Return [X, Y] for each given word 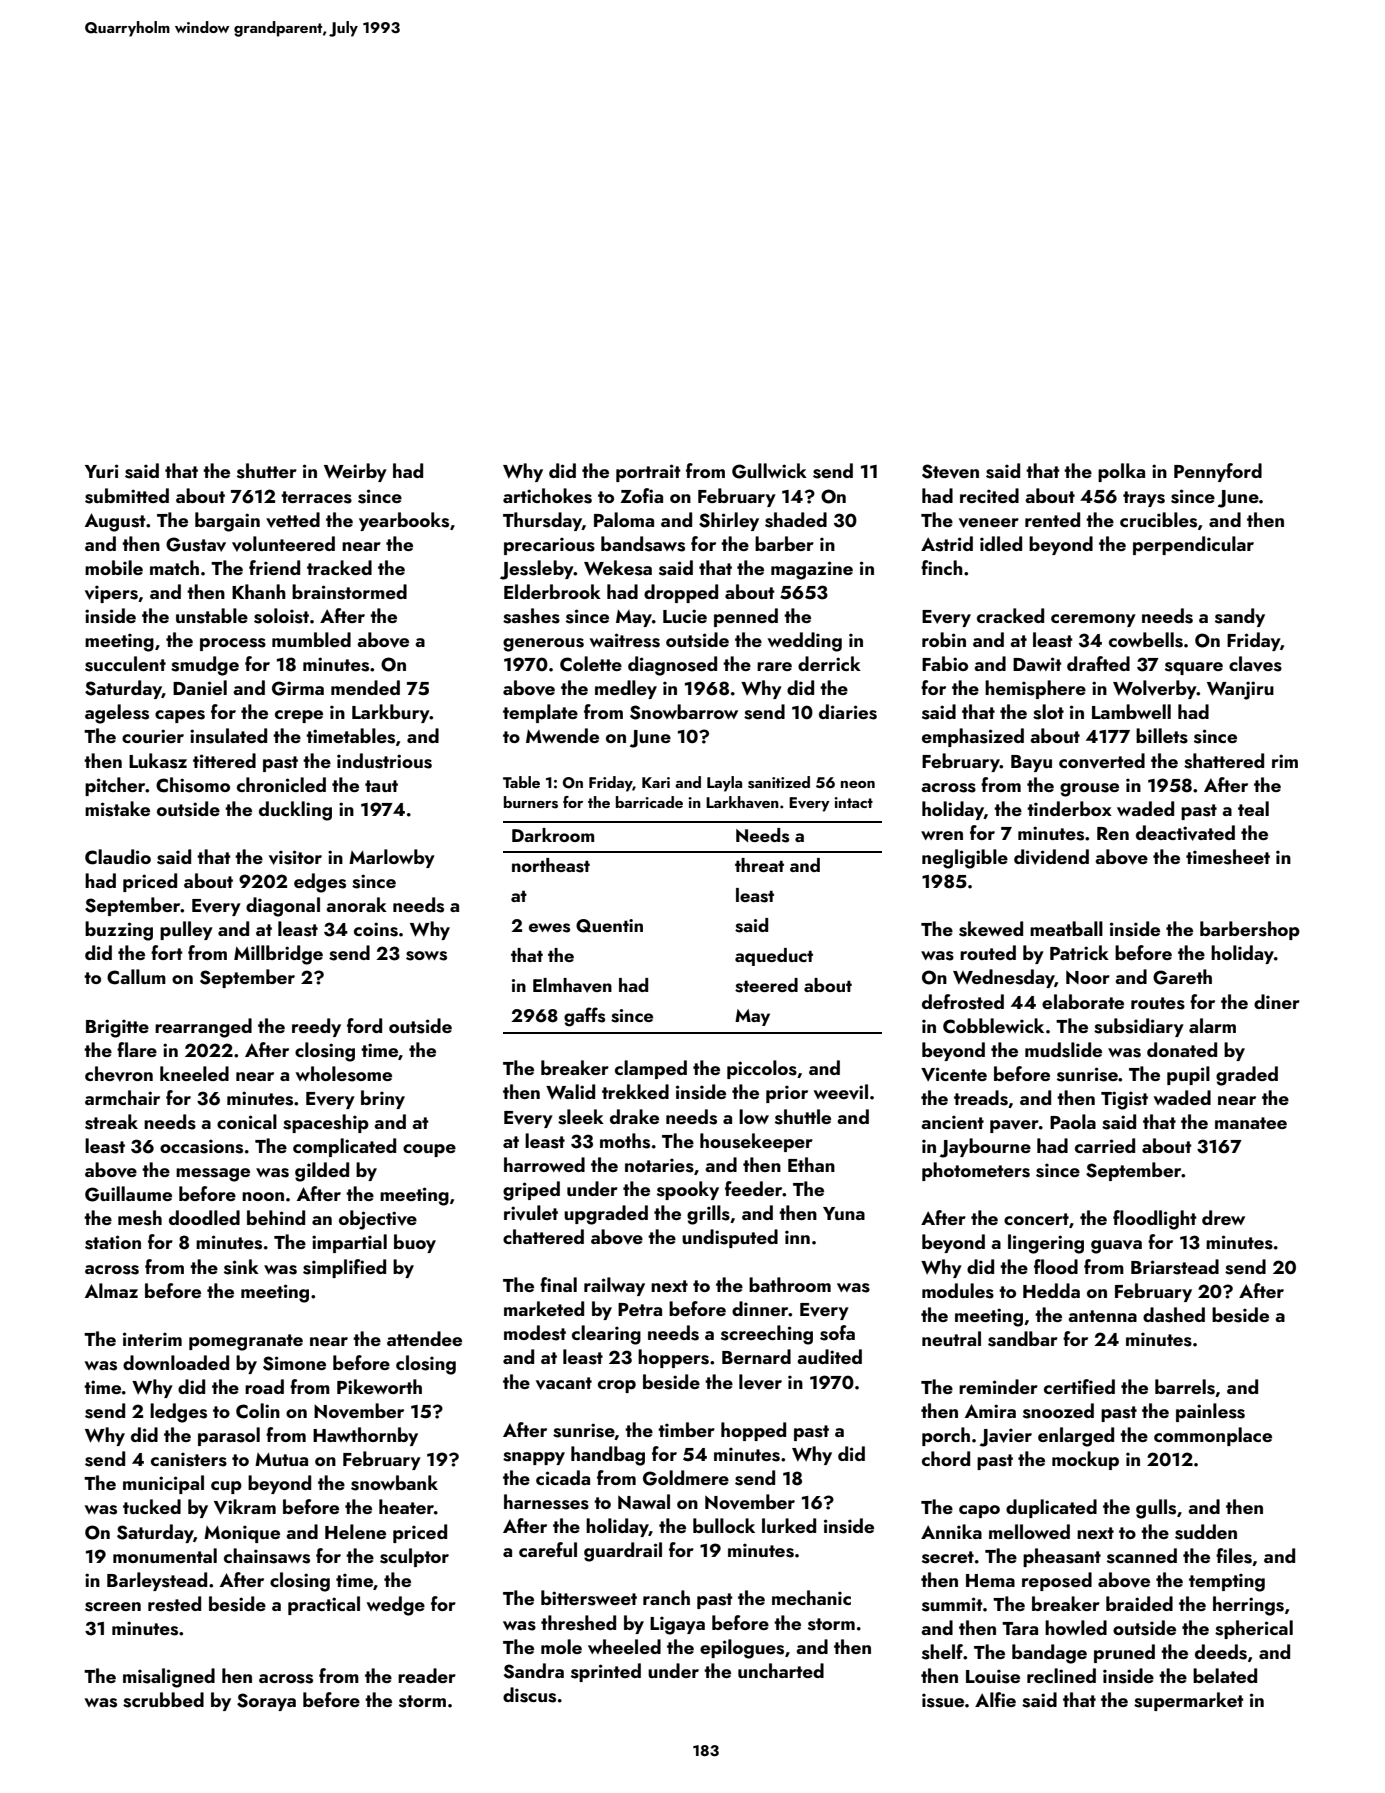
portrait [648, 473]
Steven [950, 471]
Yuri [102, 471]
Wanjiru [1240, 690]
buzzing [119, 931]
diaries [848, 712]
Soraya [266, 1702]
